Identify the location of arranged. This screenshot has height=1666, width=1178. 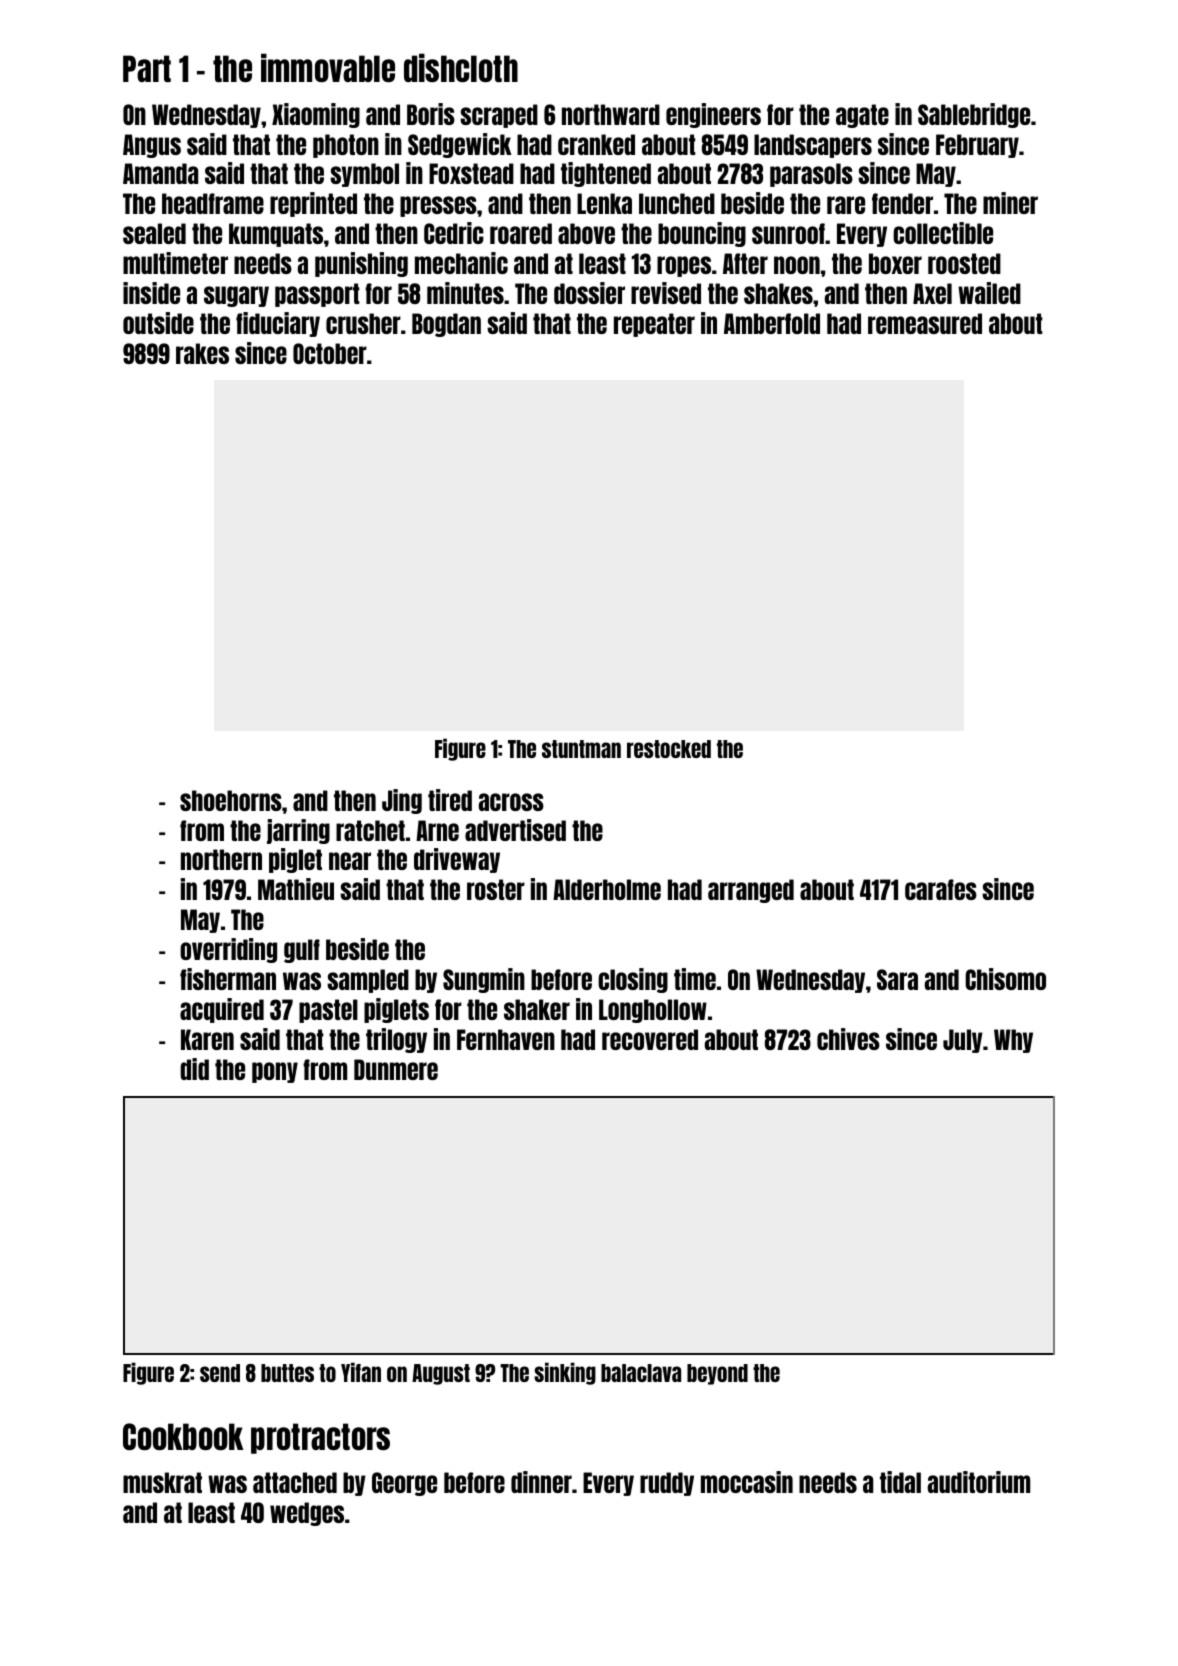
(751, 891).
